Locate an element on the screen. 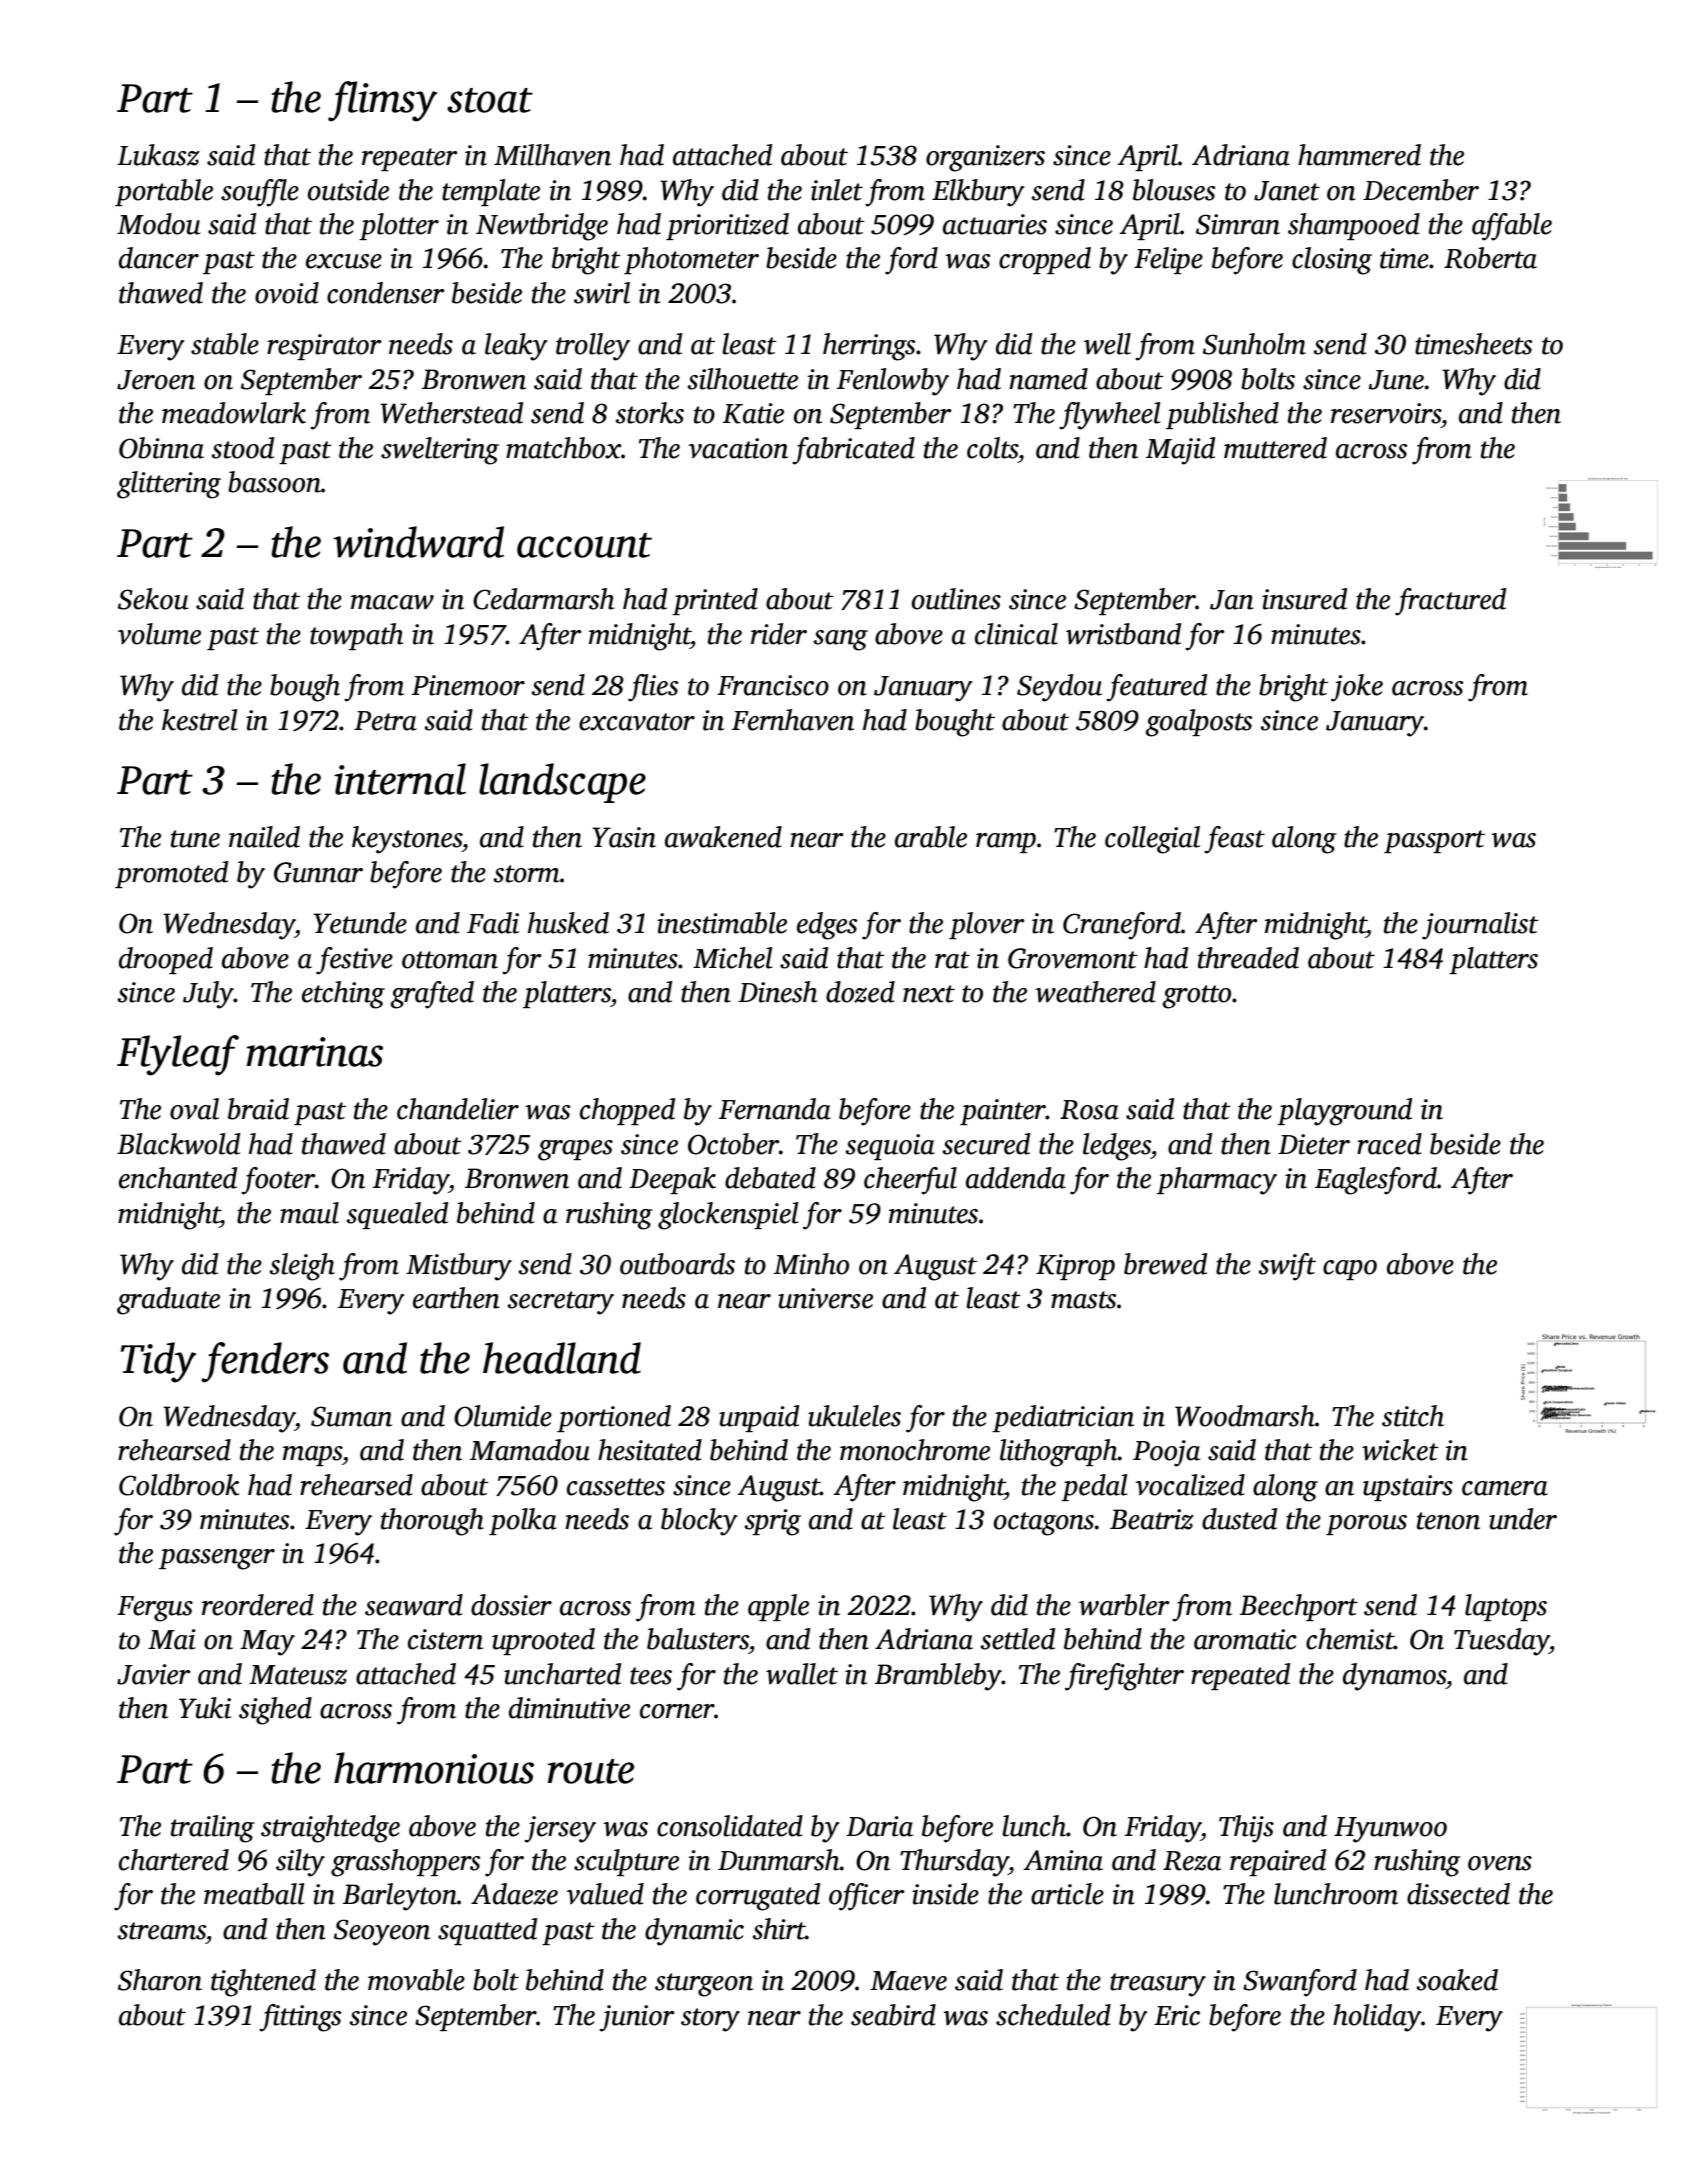  scheduled is located at coordinates (1053, 2015).
